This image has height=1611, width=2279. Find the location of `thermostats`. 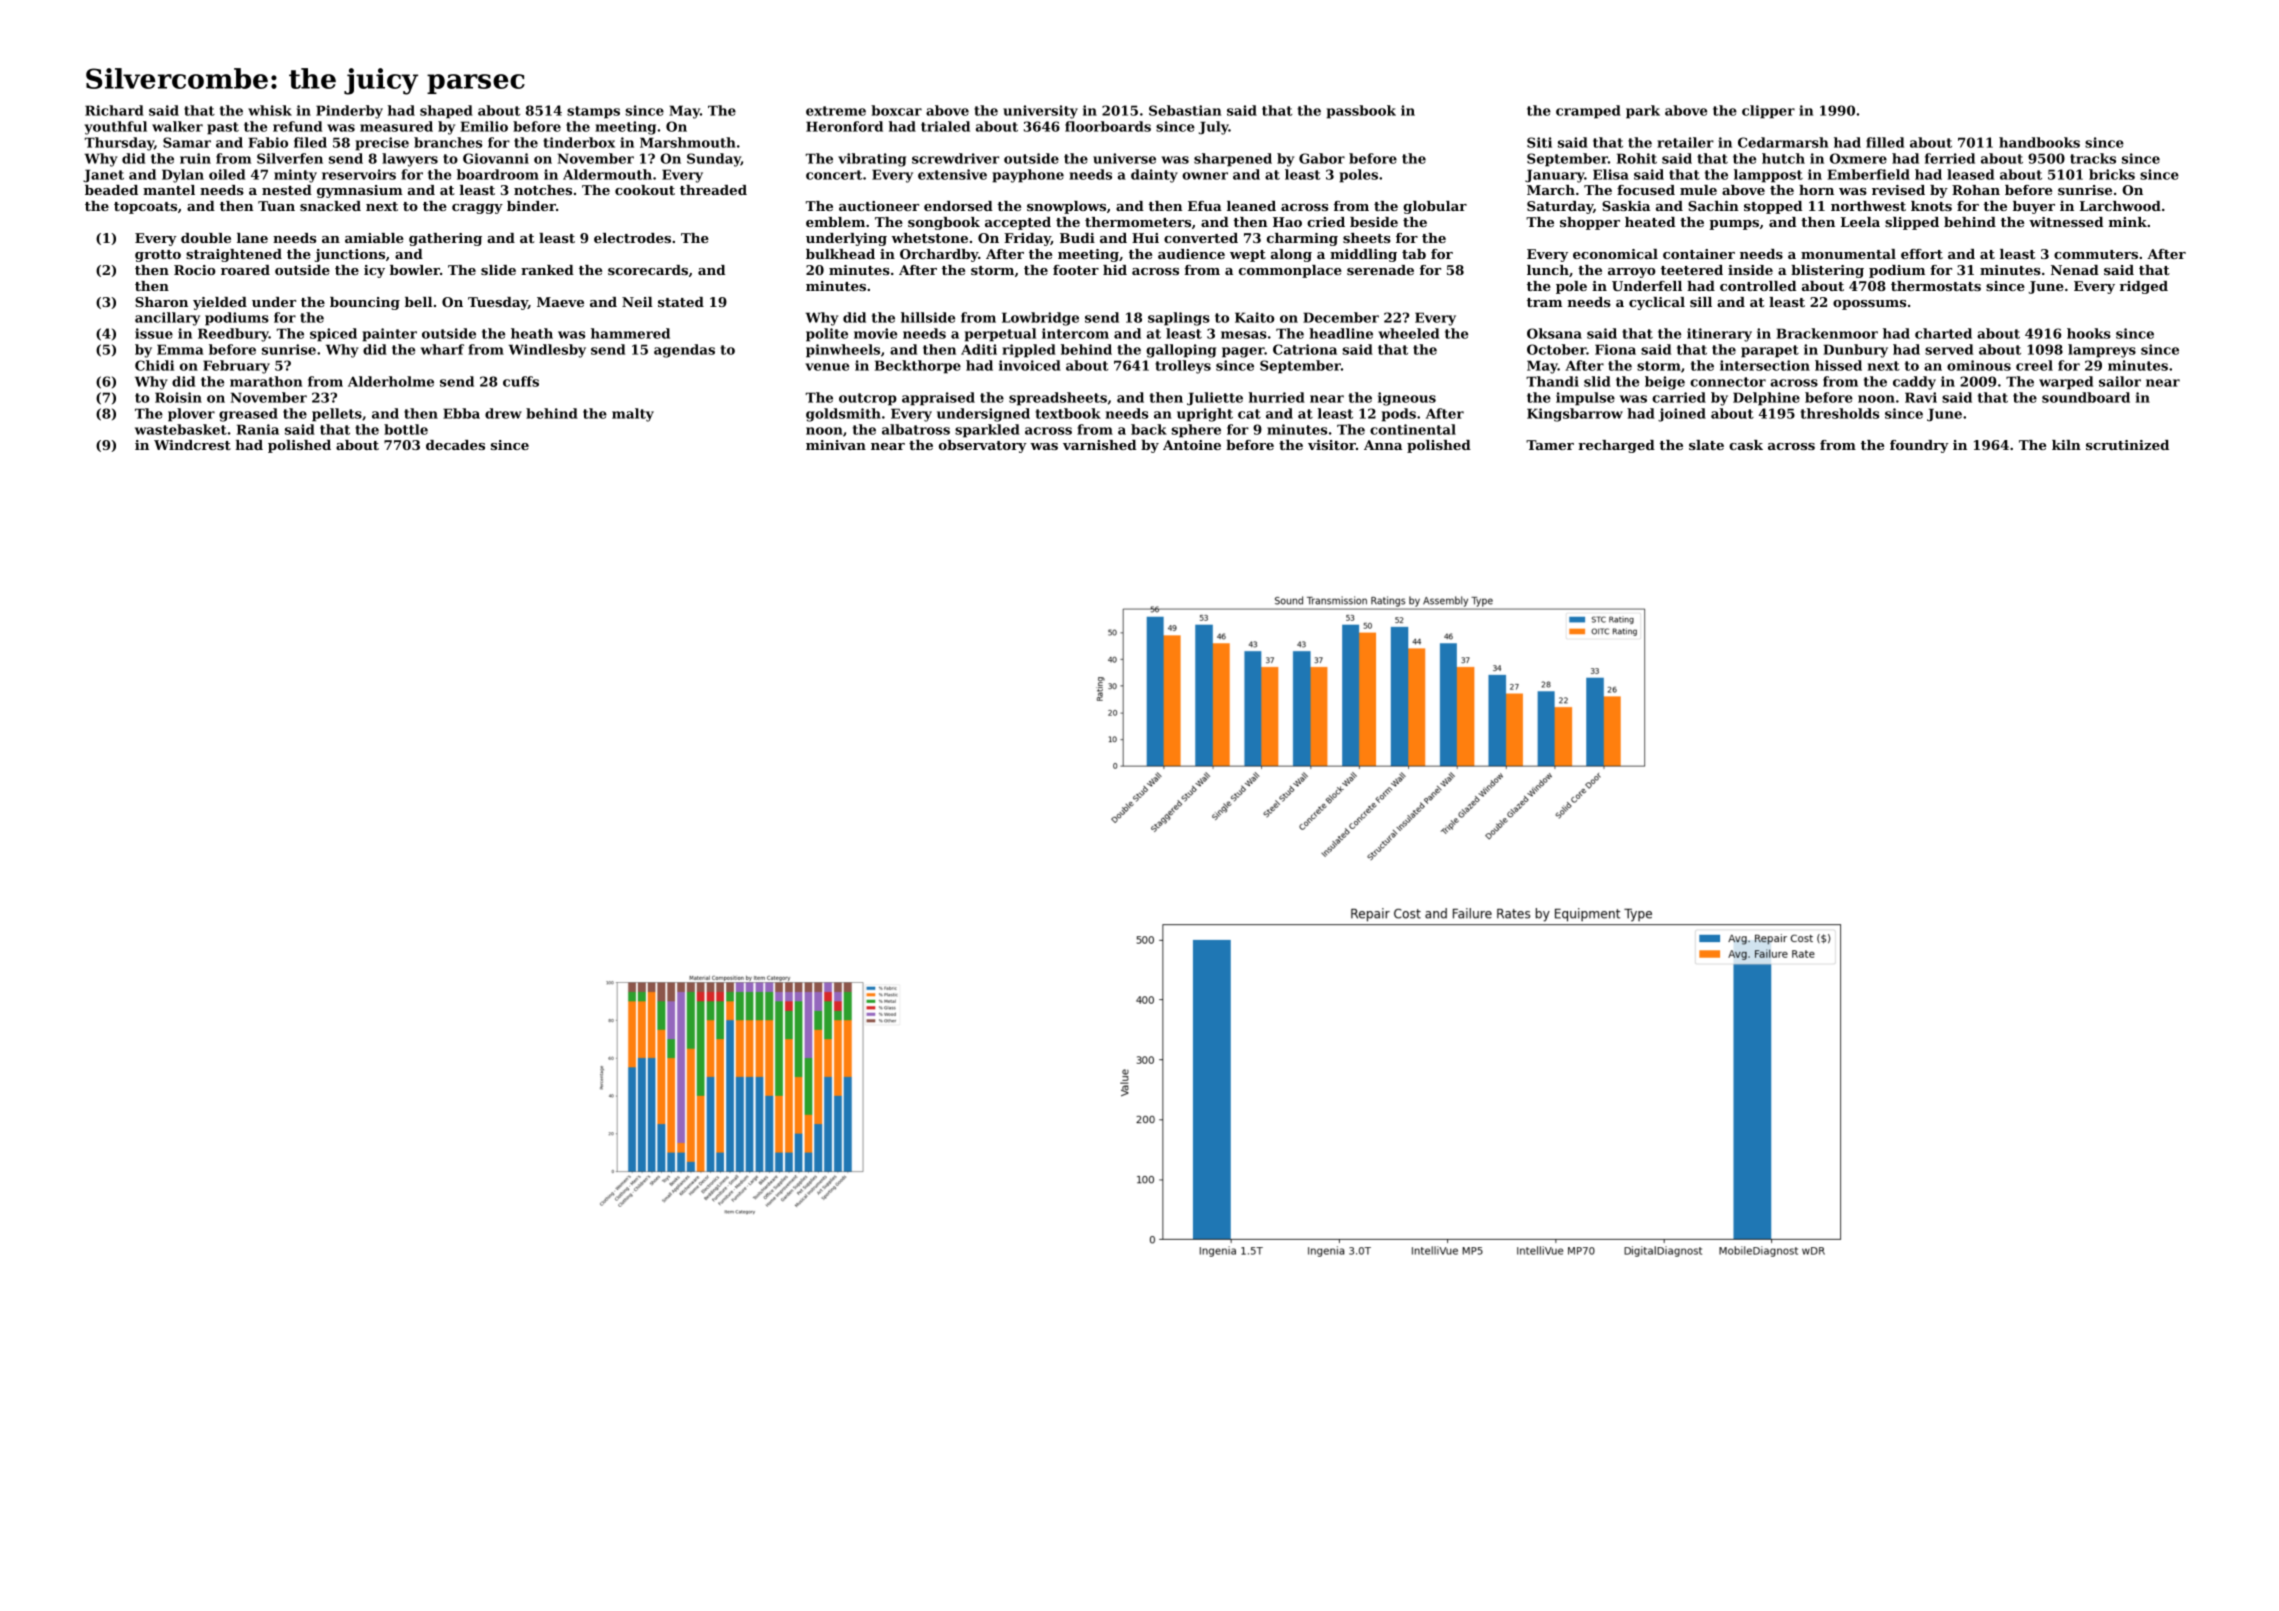

thermostats is located at coordinates (1936, 286).
